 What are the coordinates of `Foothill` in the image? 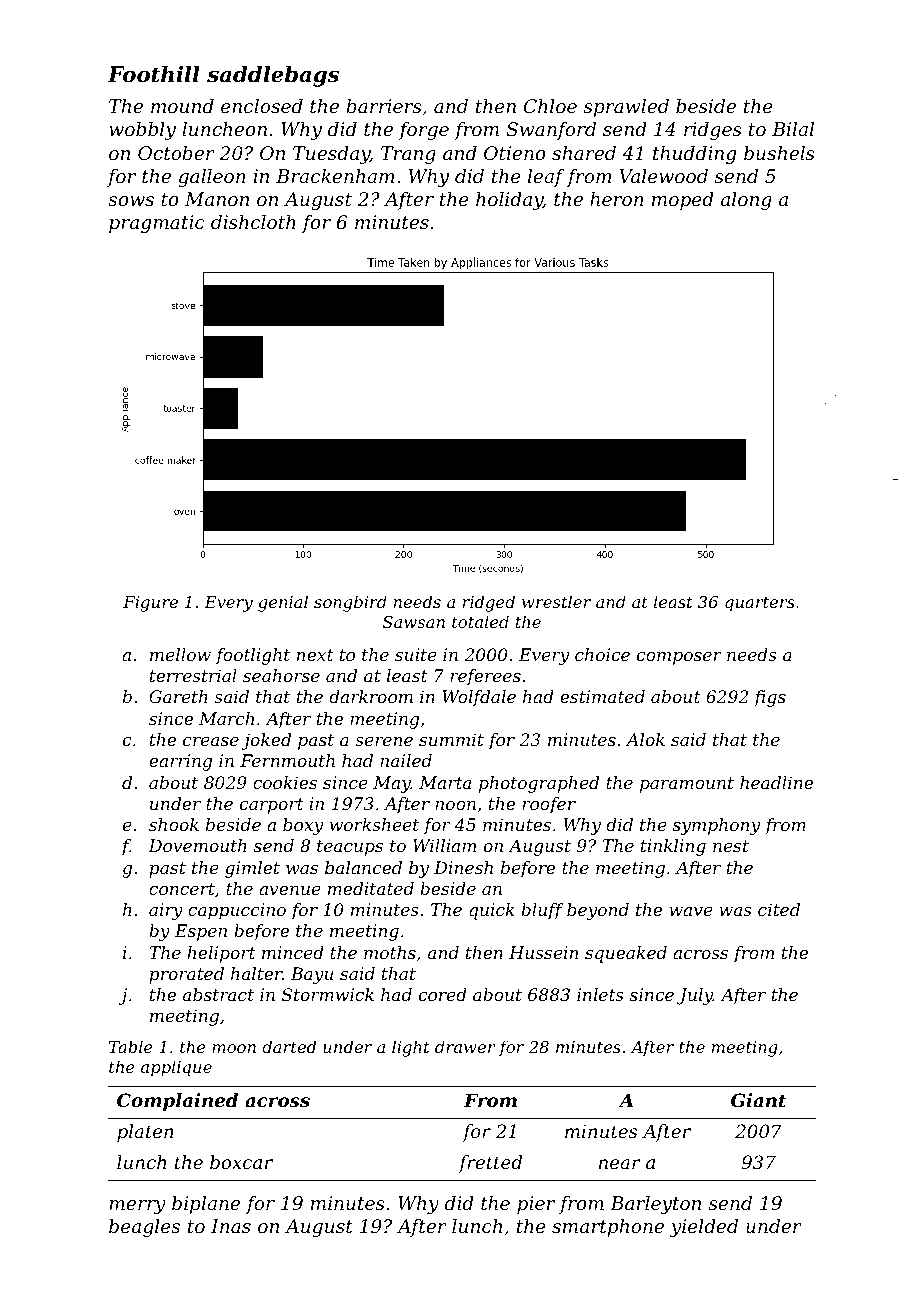 It's located at (154, 74).
